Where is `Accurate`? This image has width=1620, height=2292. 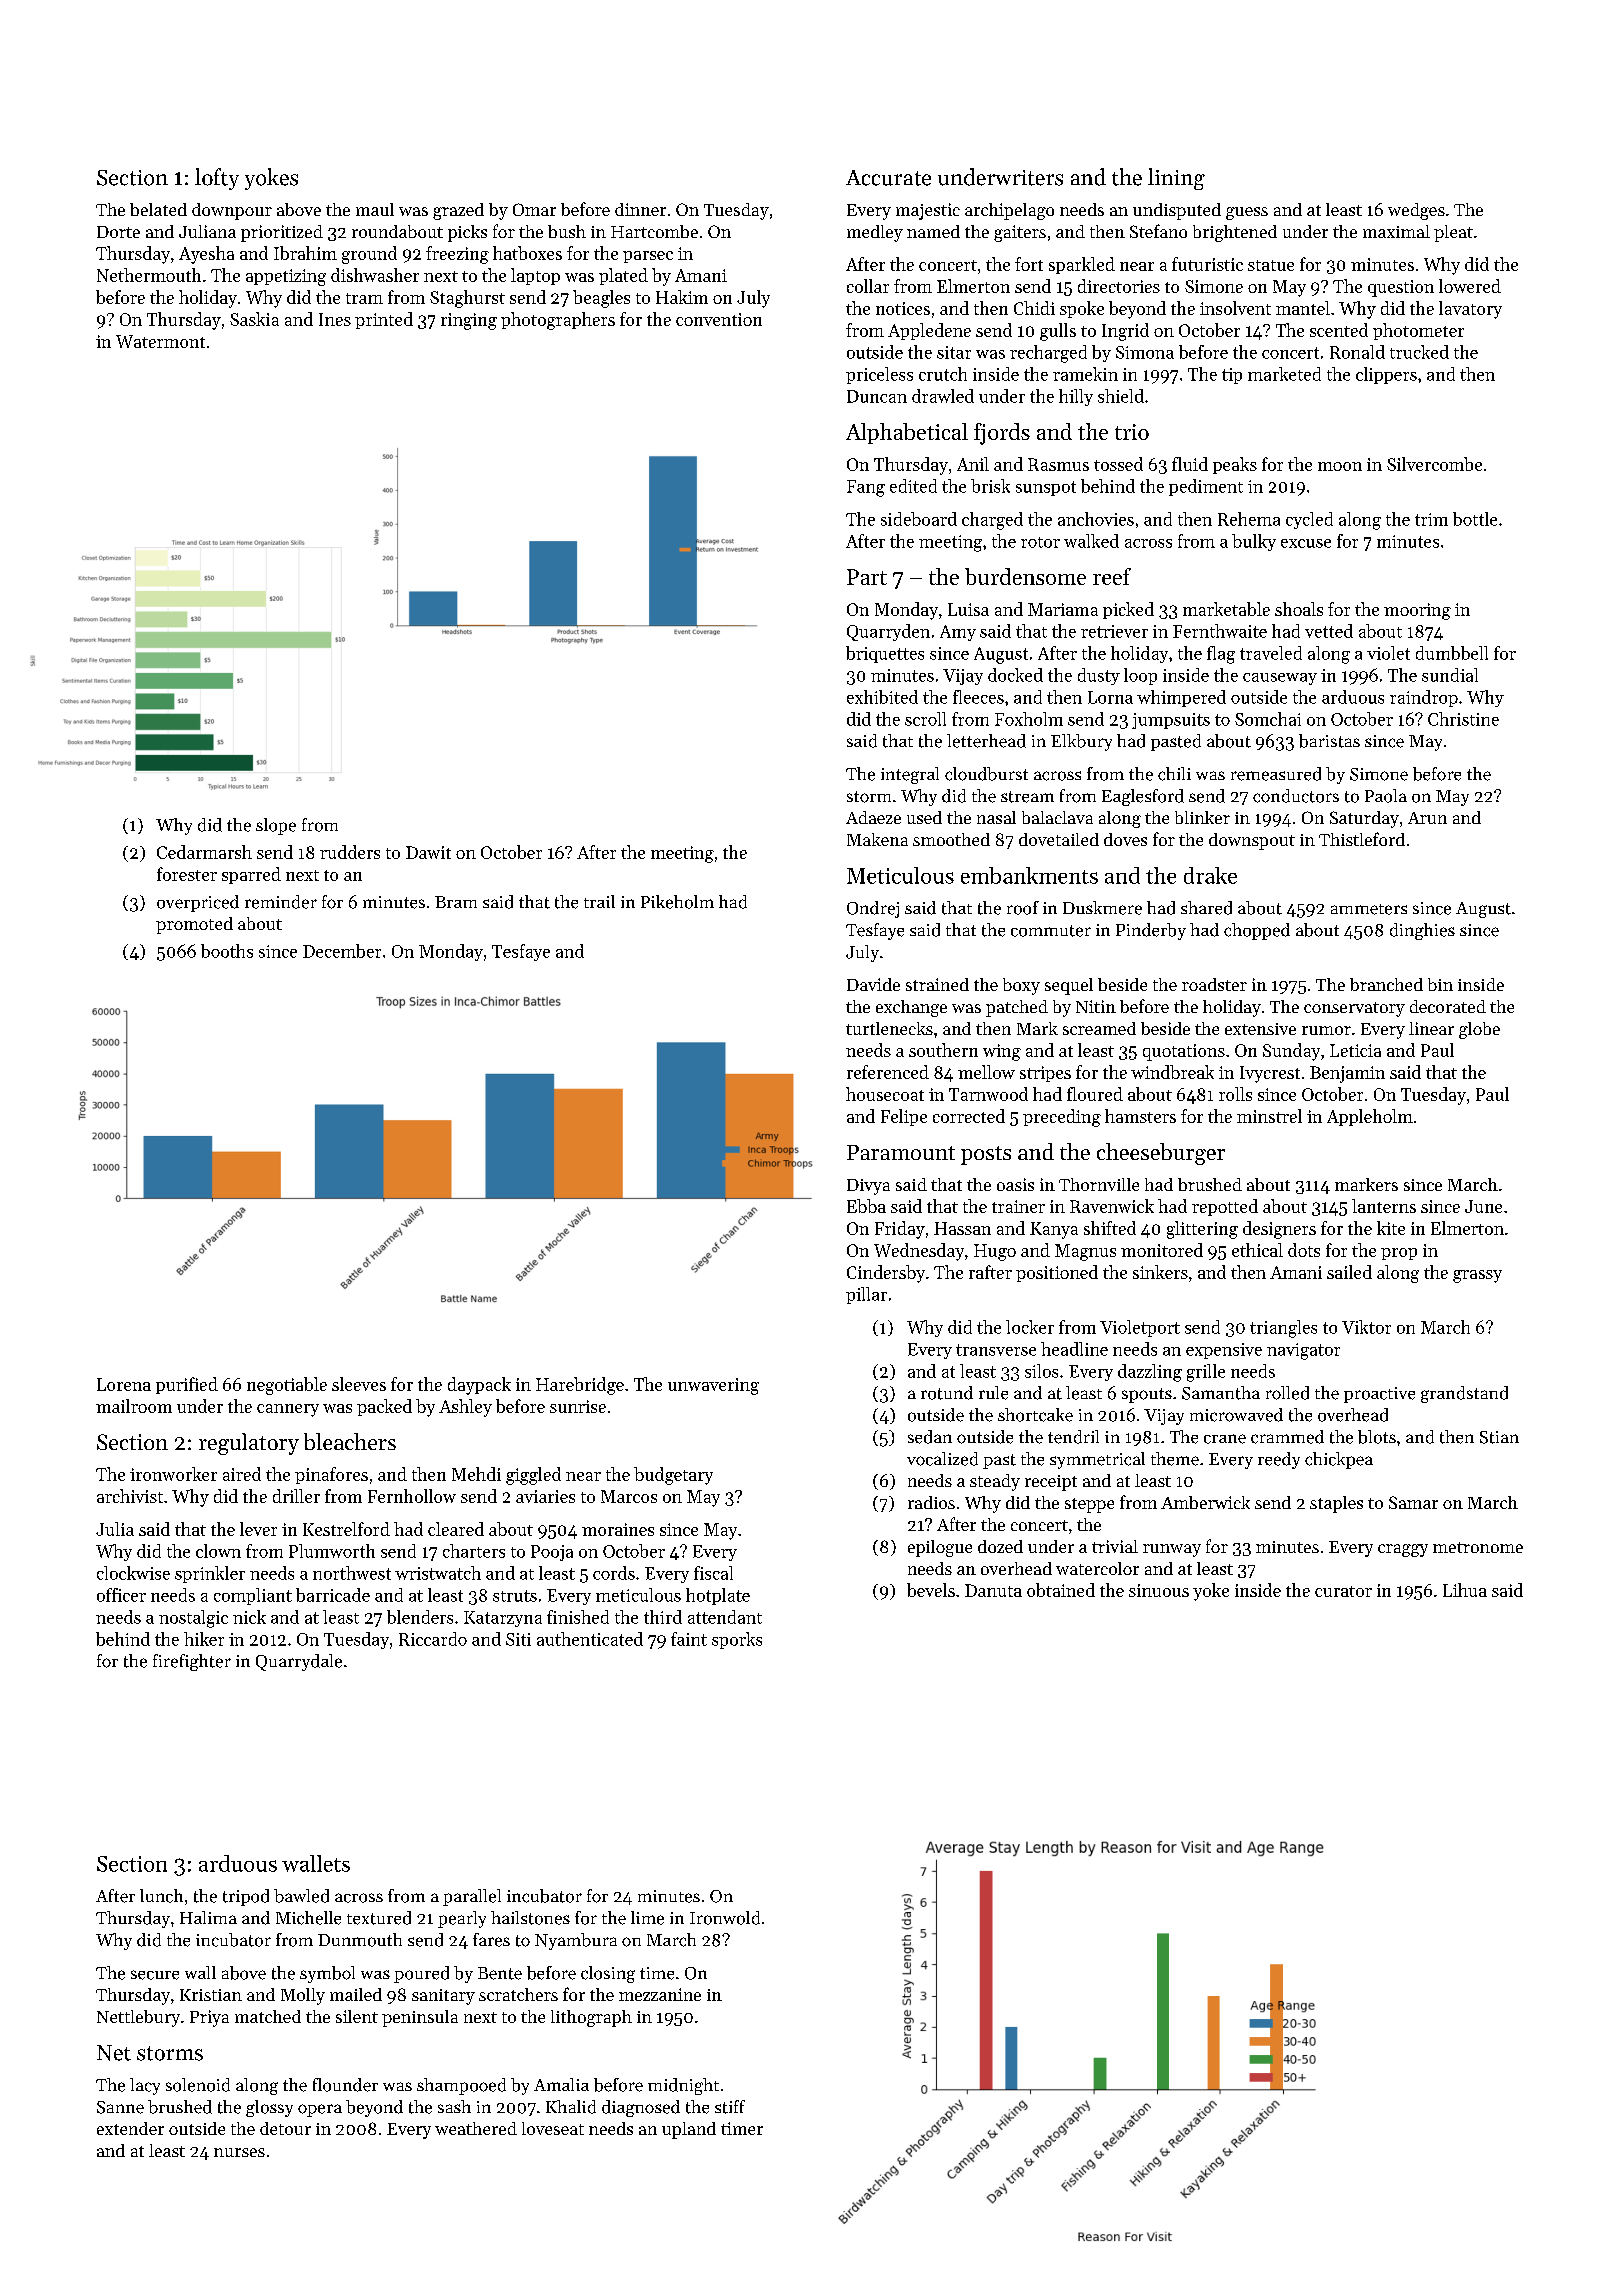
Accurate is located at coordinates (888, 178).
